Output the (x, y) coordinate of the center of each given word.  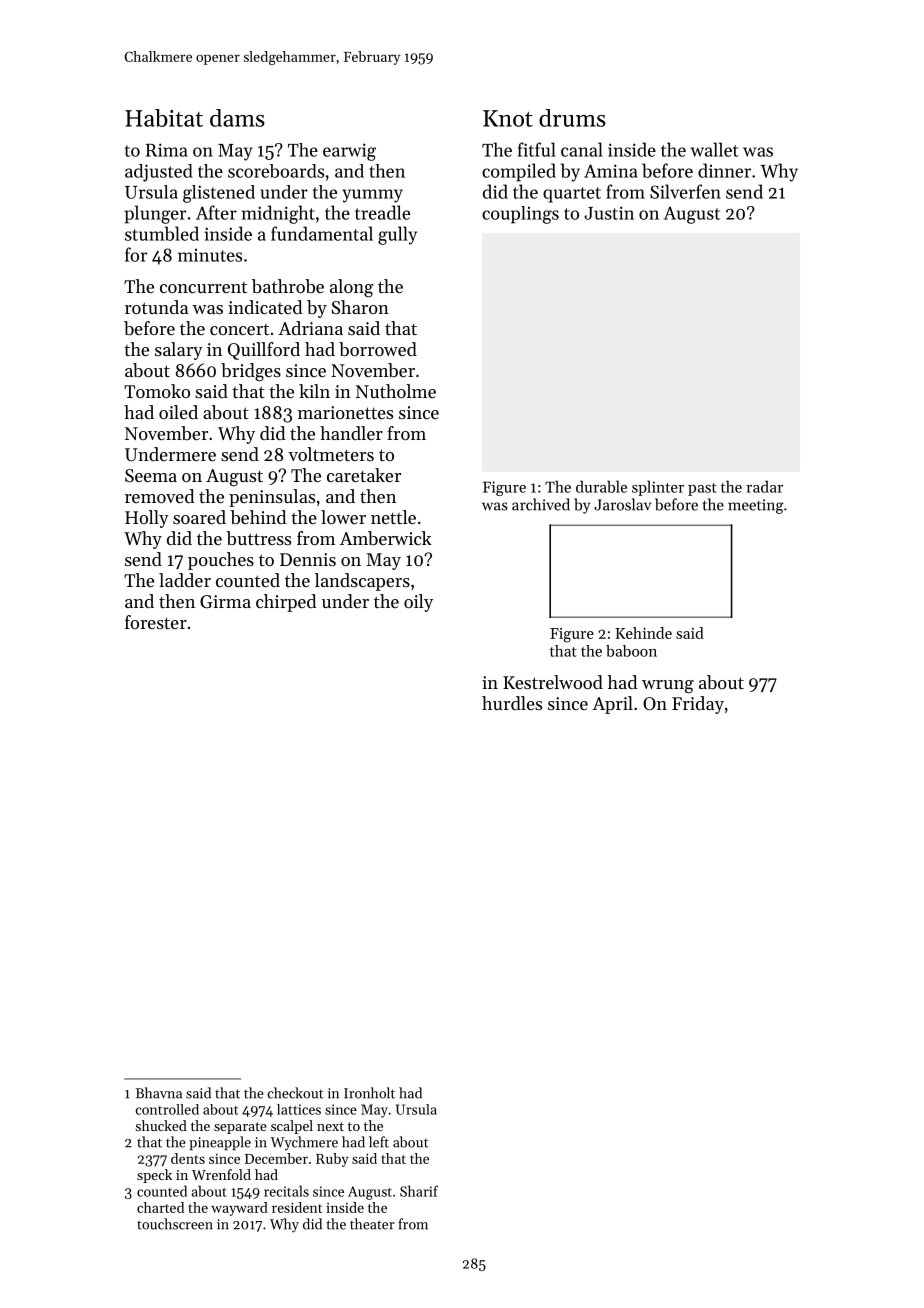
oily (418, 603)
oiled (178, 412)
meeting (756, 506)
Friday (698, 705)
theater (372, 1224)
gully (397, 235)
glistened (219, 194)
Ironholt (369, 1093)
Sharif (419, 1191)
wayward (239, 1209)
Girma (225, 601)
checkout (295, 1093)
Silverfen (685, 191)
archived (541, 504)
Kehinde (643, 633)
